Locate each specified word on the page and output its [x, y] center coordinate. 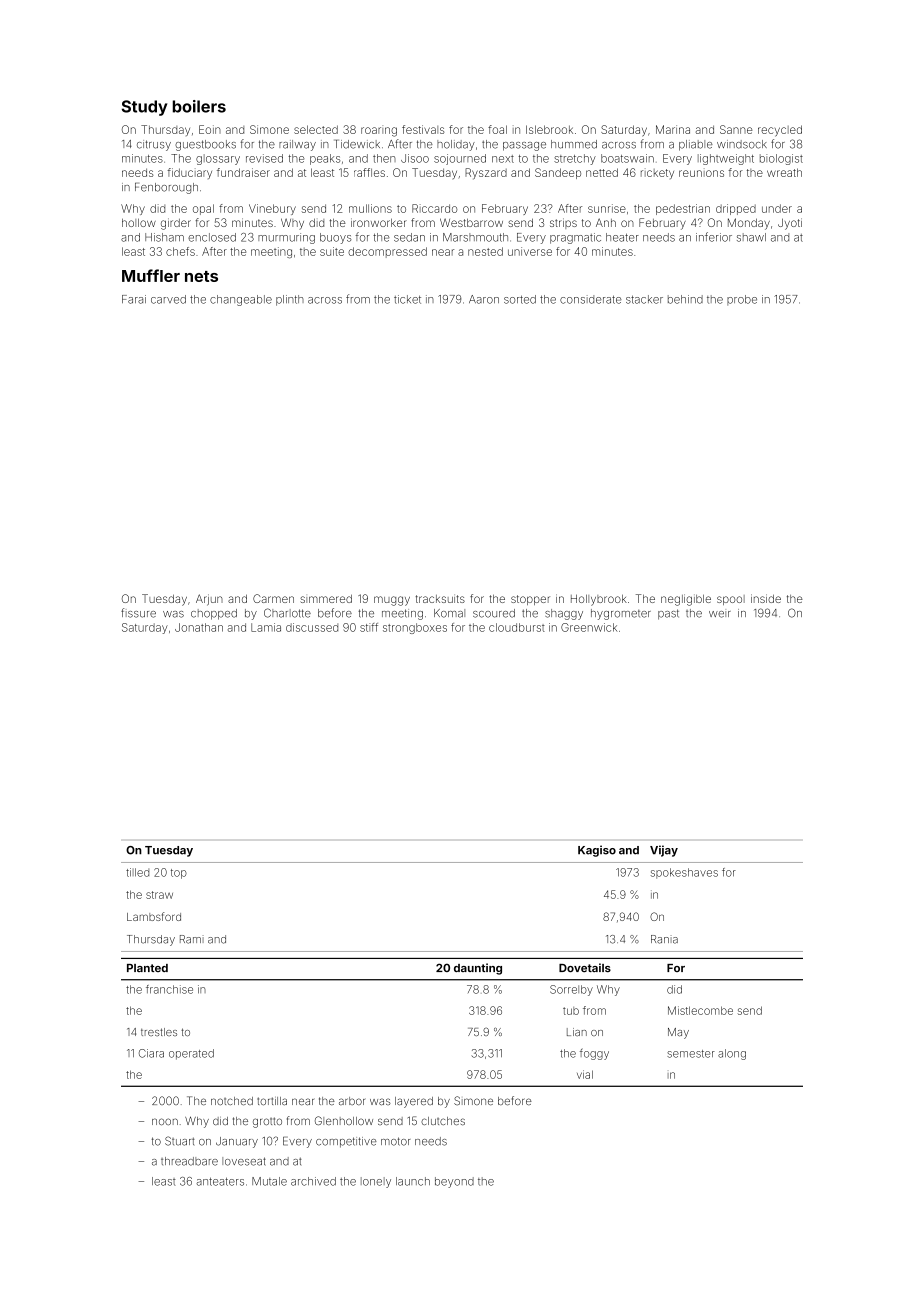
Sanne [736, 129]
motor [396, 1141]
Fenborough [166, 188]
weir [720, 614]
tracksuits [440, 598]
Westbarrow [471, 222]
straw [159, 895]
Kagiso [597, 851]
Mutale [269, 1181]
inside [766, 598]
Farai [134, 299]
